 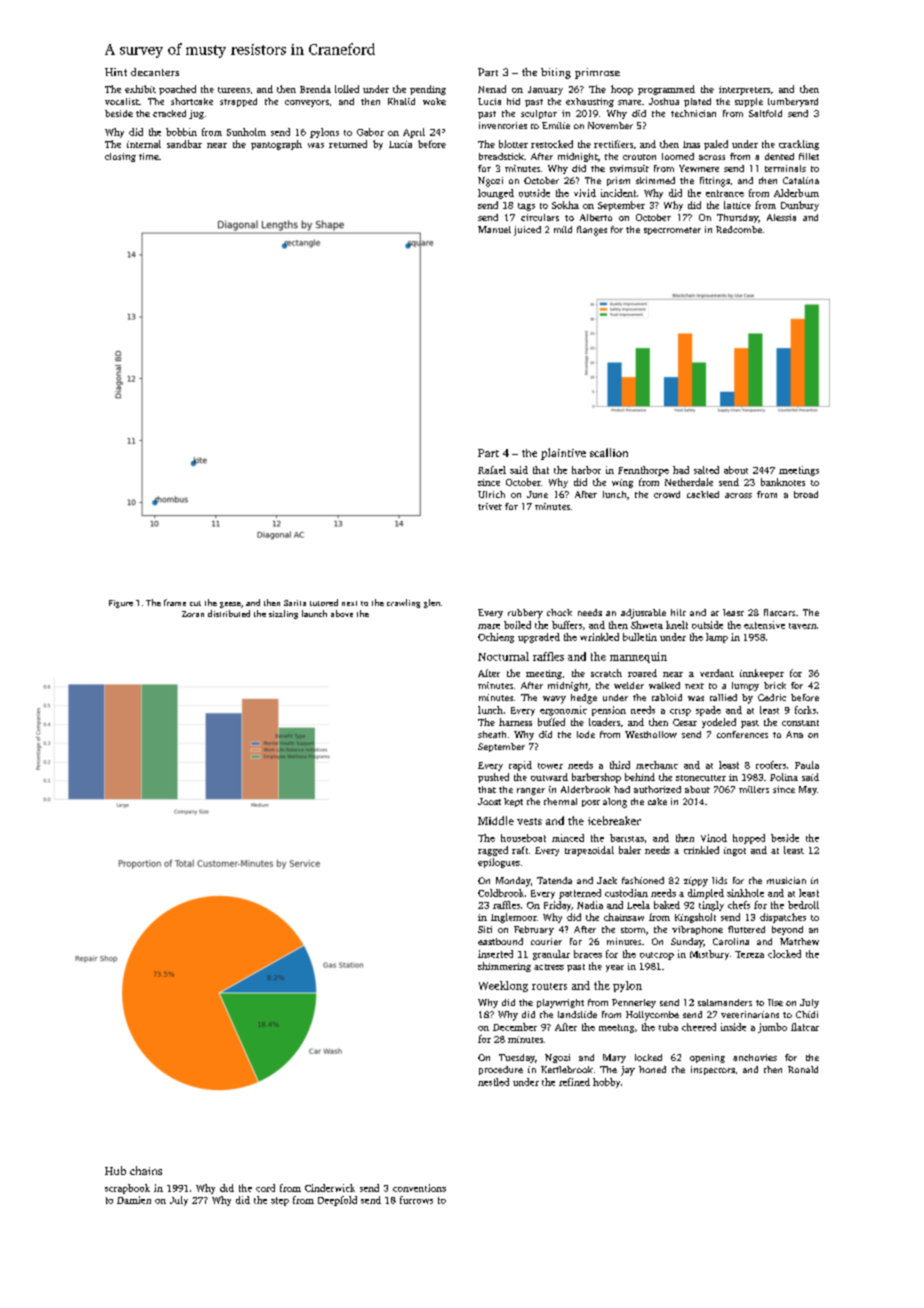 What do you see at coordinates (122, 101) in the screenshot?
I see `vocalist` at bounding box center [122, 101].
